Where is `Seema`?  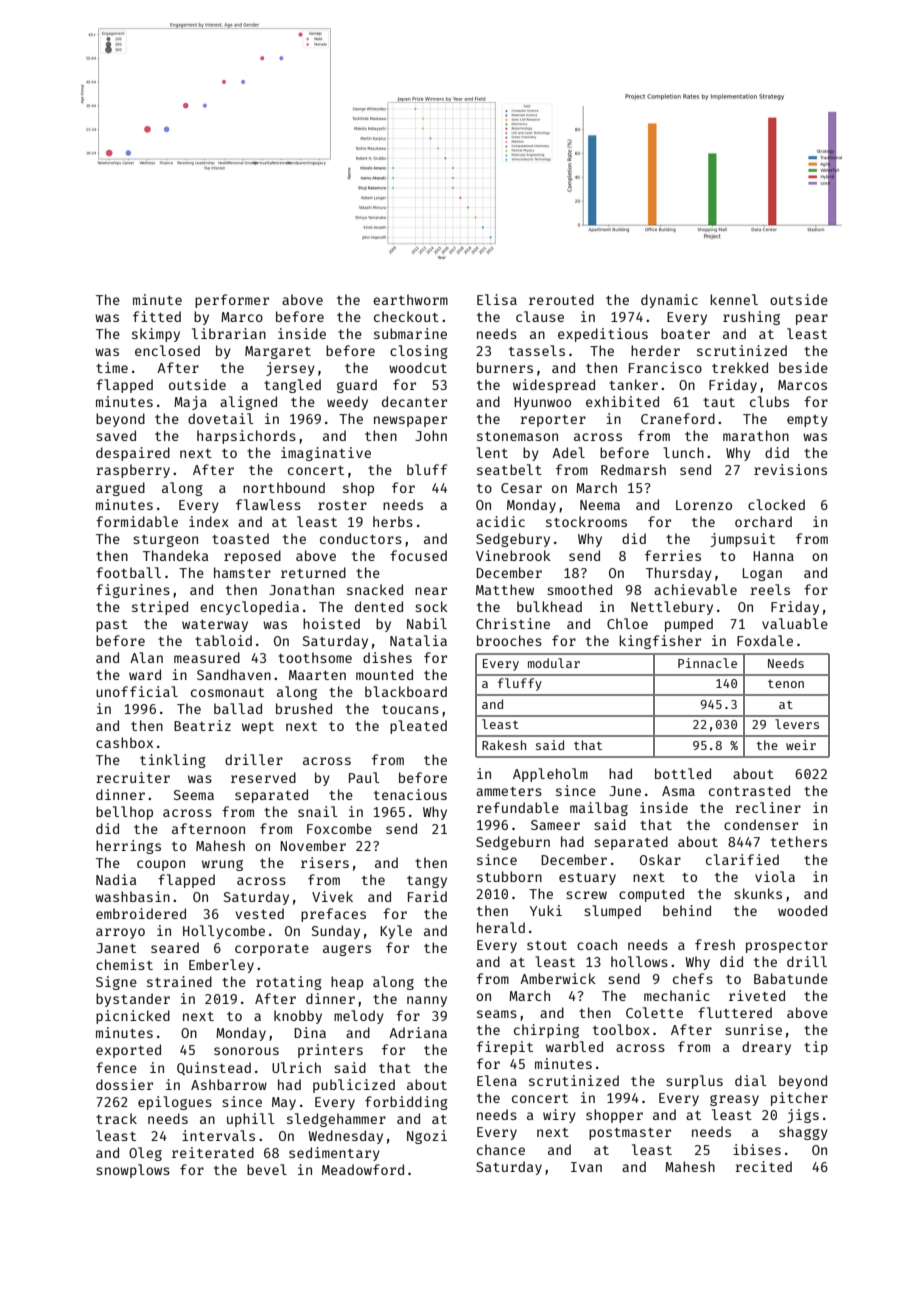 Seema is located at coordinates (194, 795).
